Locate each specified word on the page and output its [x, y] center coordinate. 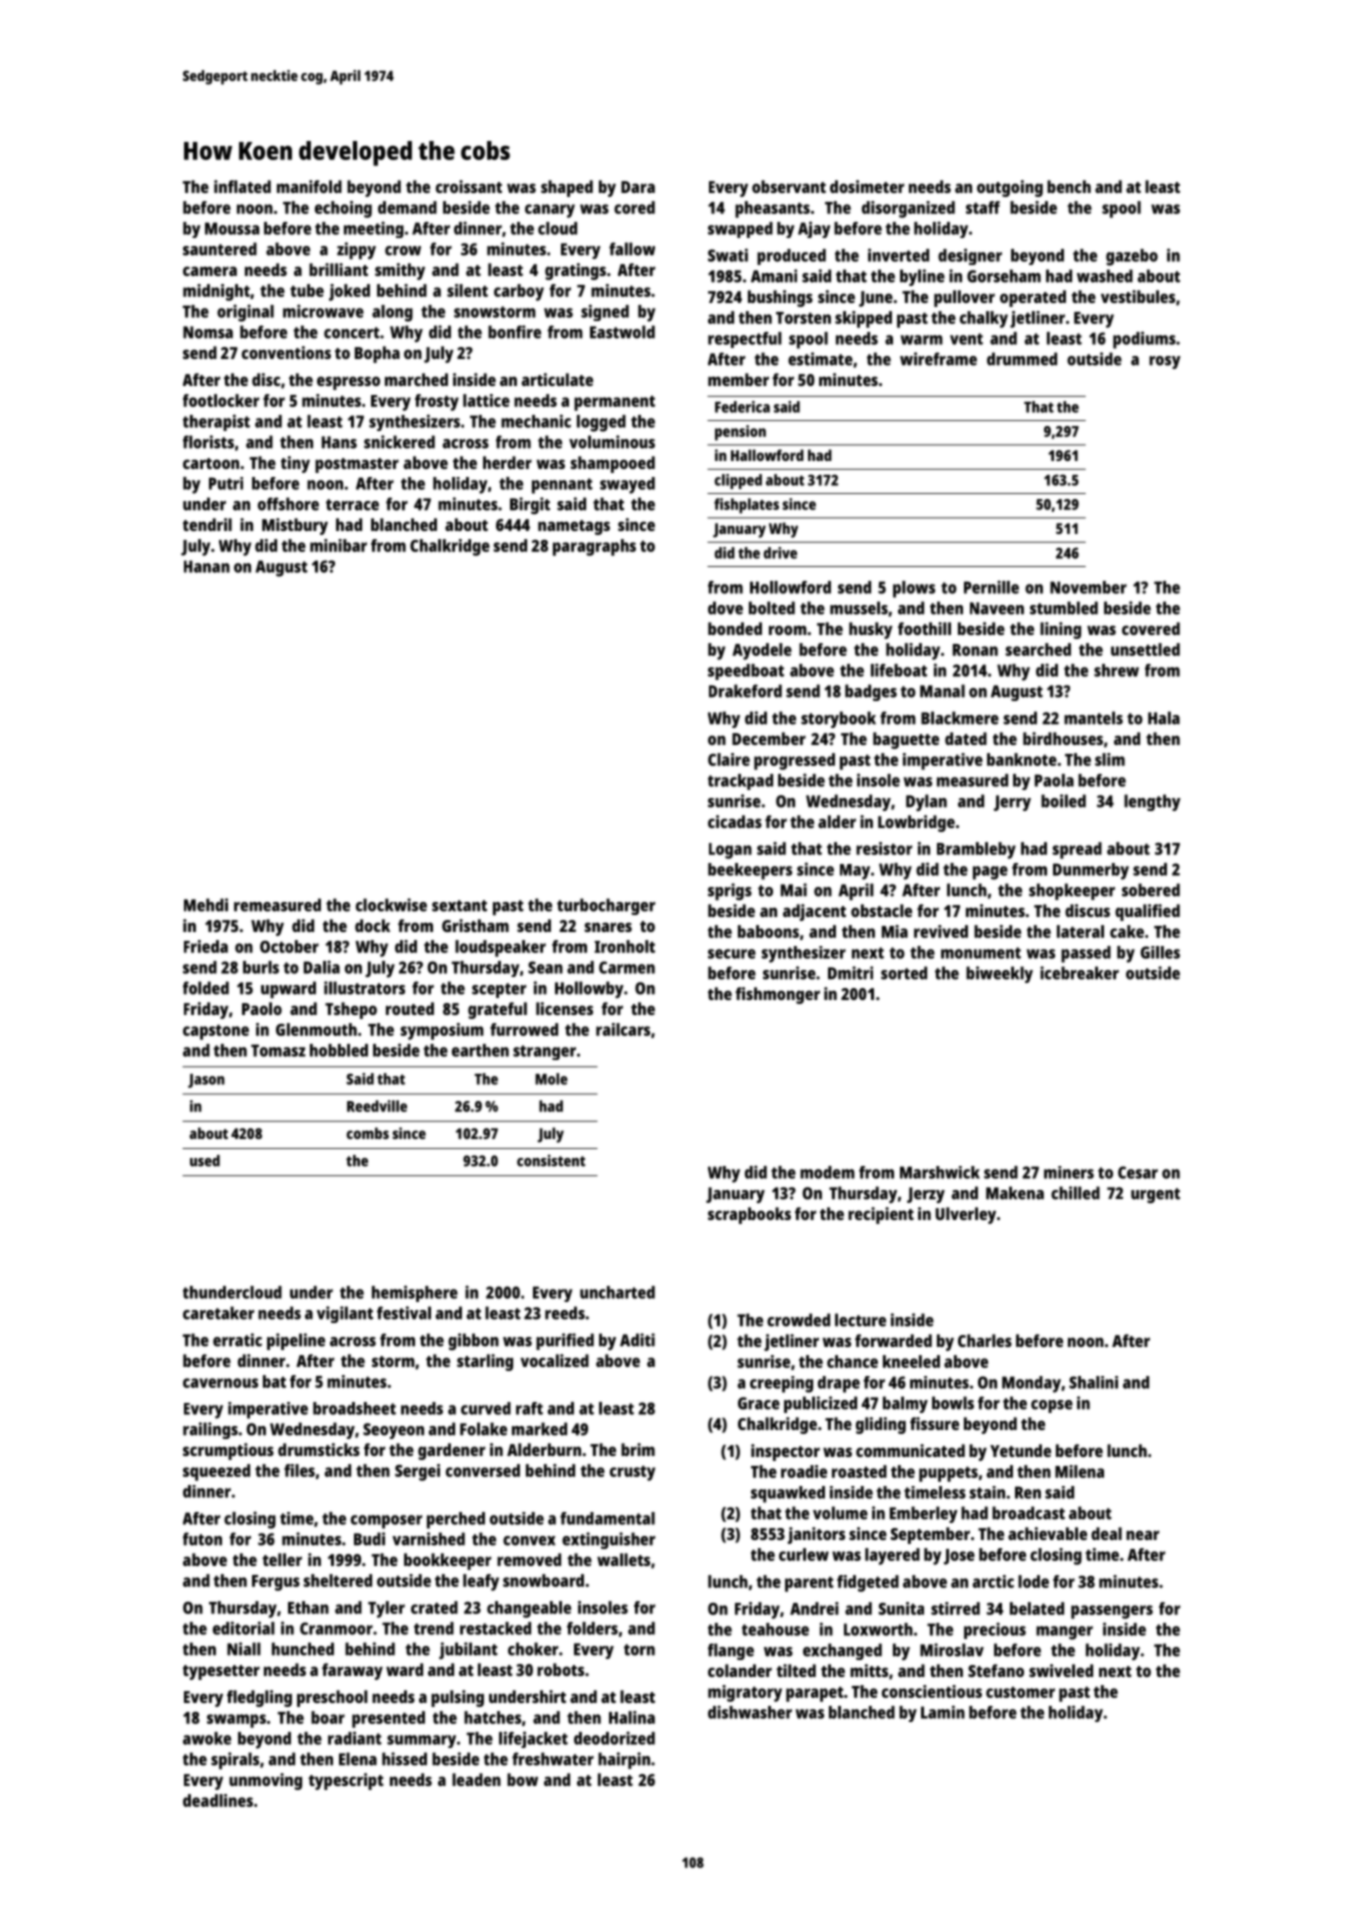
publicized [820, 1404]
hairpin [624, 1760]
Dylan [926, 802]
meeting [374, 229]
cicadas [735, 821]
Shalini [1093, 1382]
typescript [346, 1781]
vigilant [345, 1314]
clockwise [391, 905]
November [1088, 587]
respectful [745, 340]
